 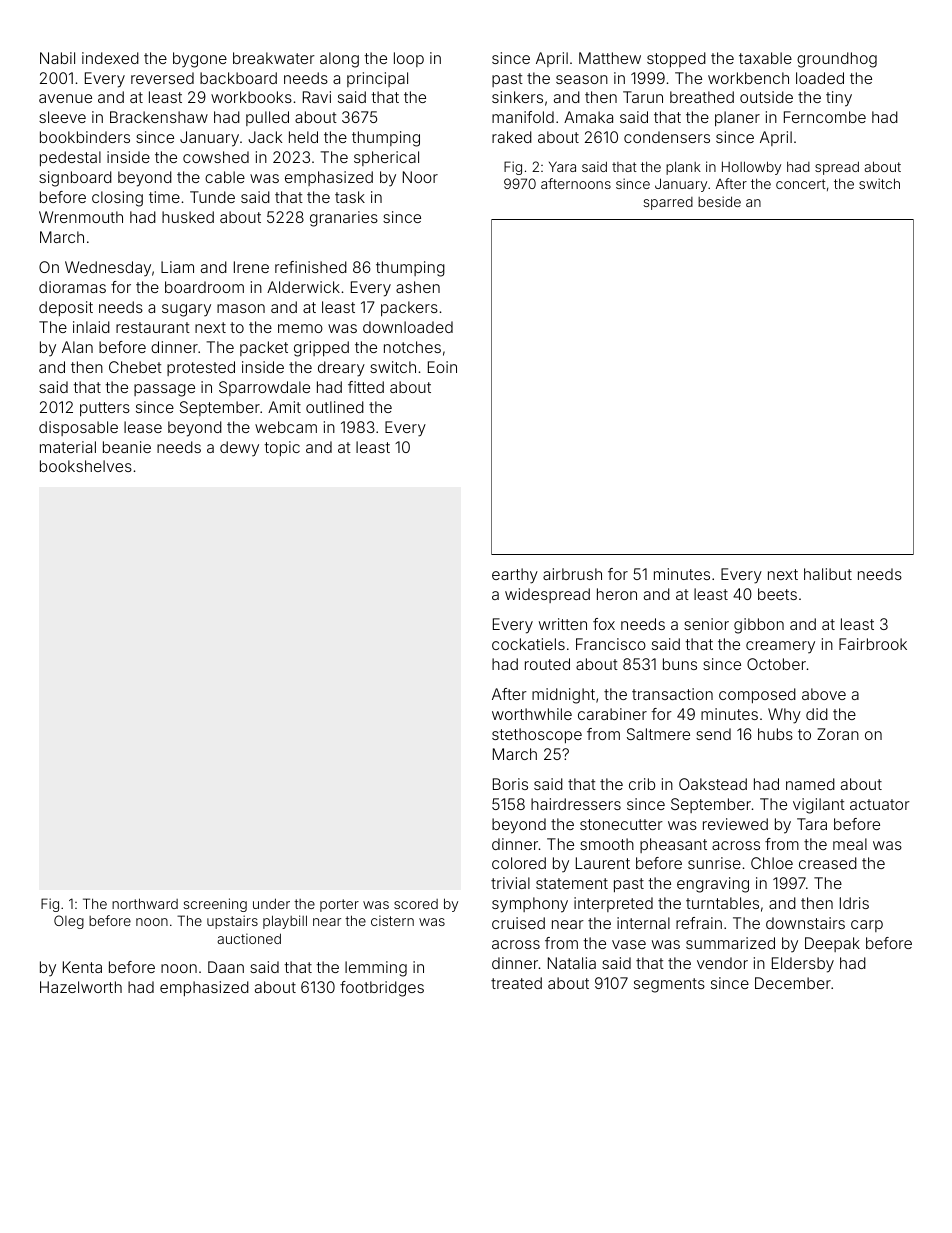 What do you see at coordinates (77, 347) in the screenshot?
I see `Alan` at bounding box center [77, 347].
